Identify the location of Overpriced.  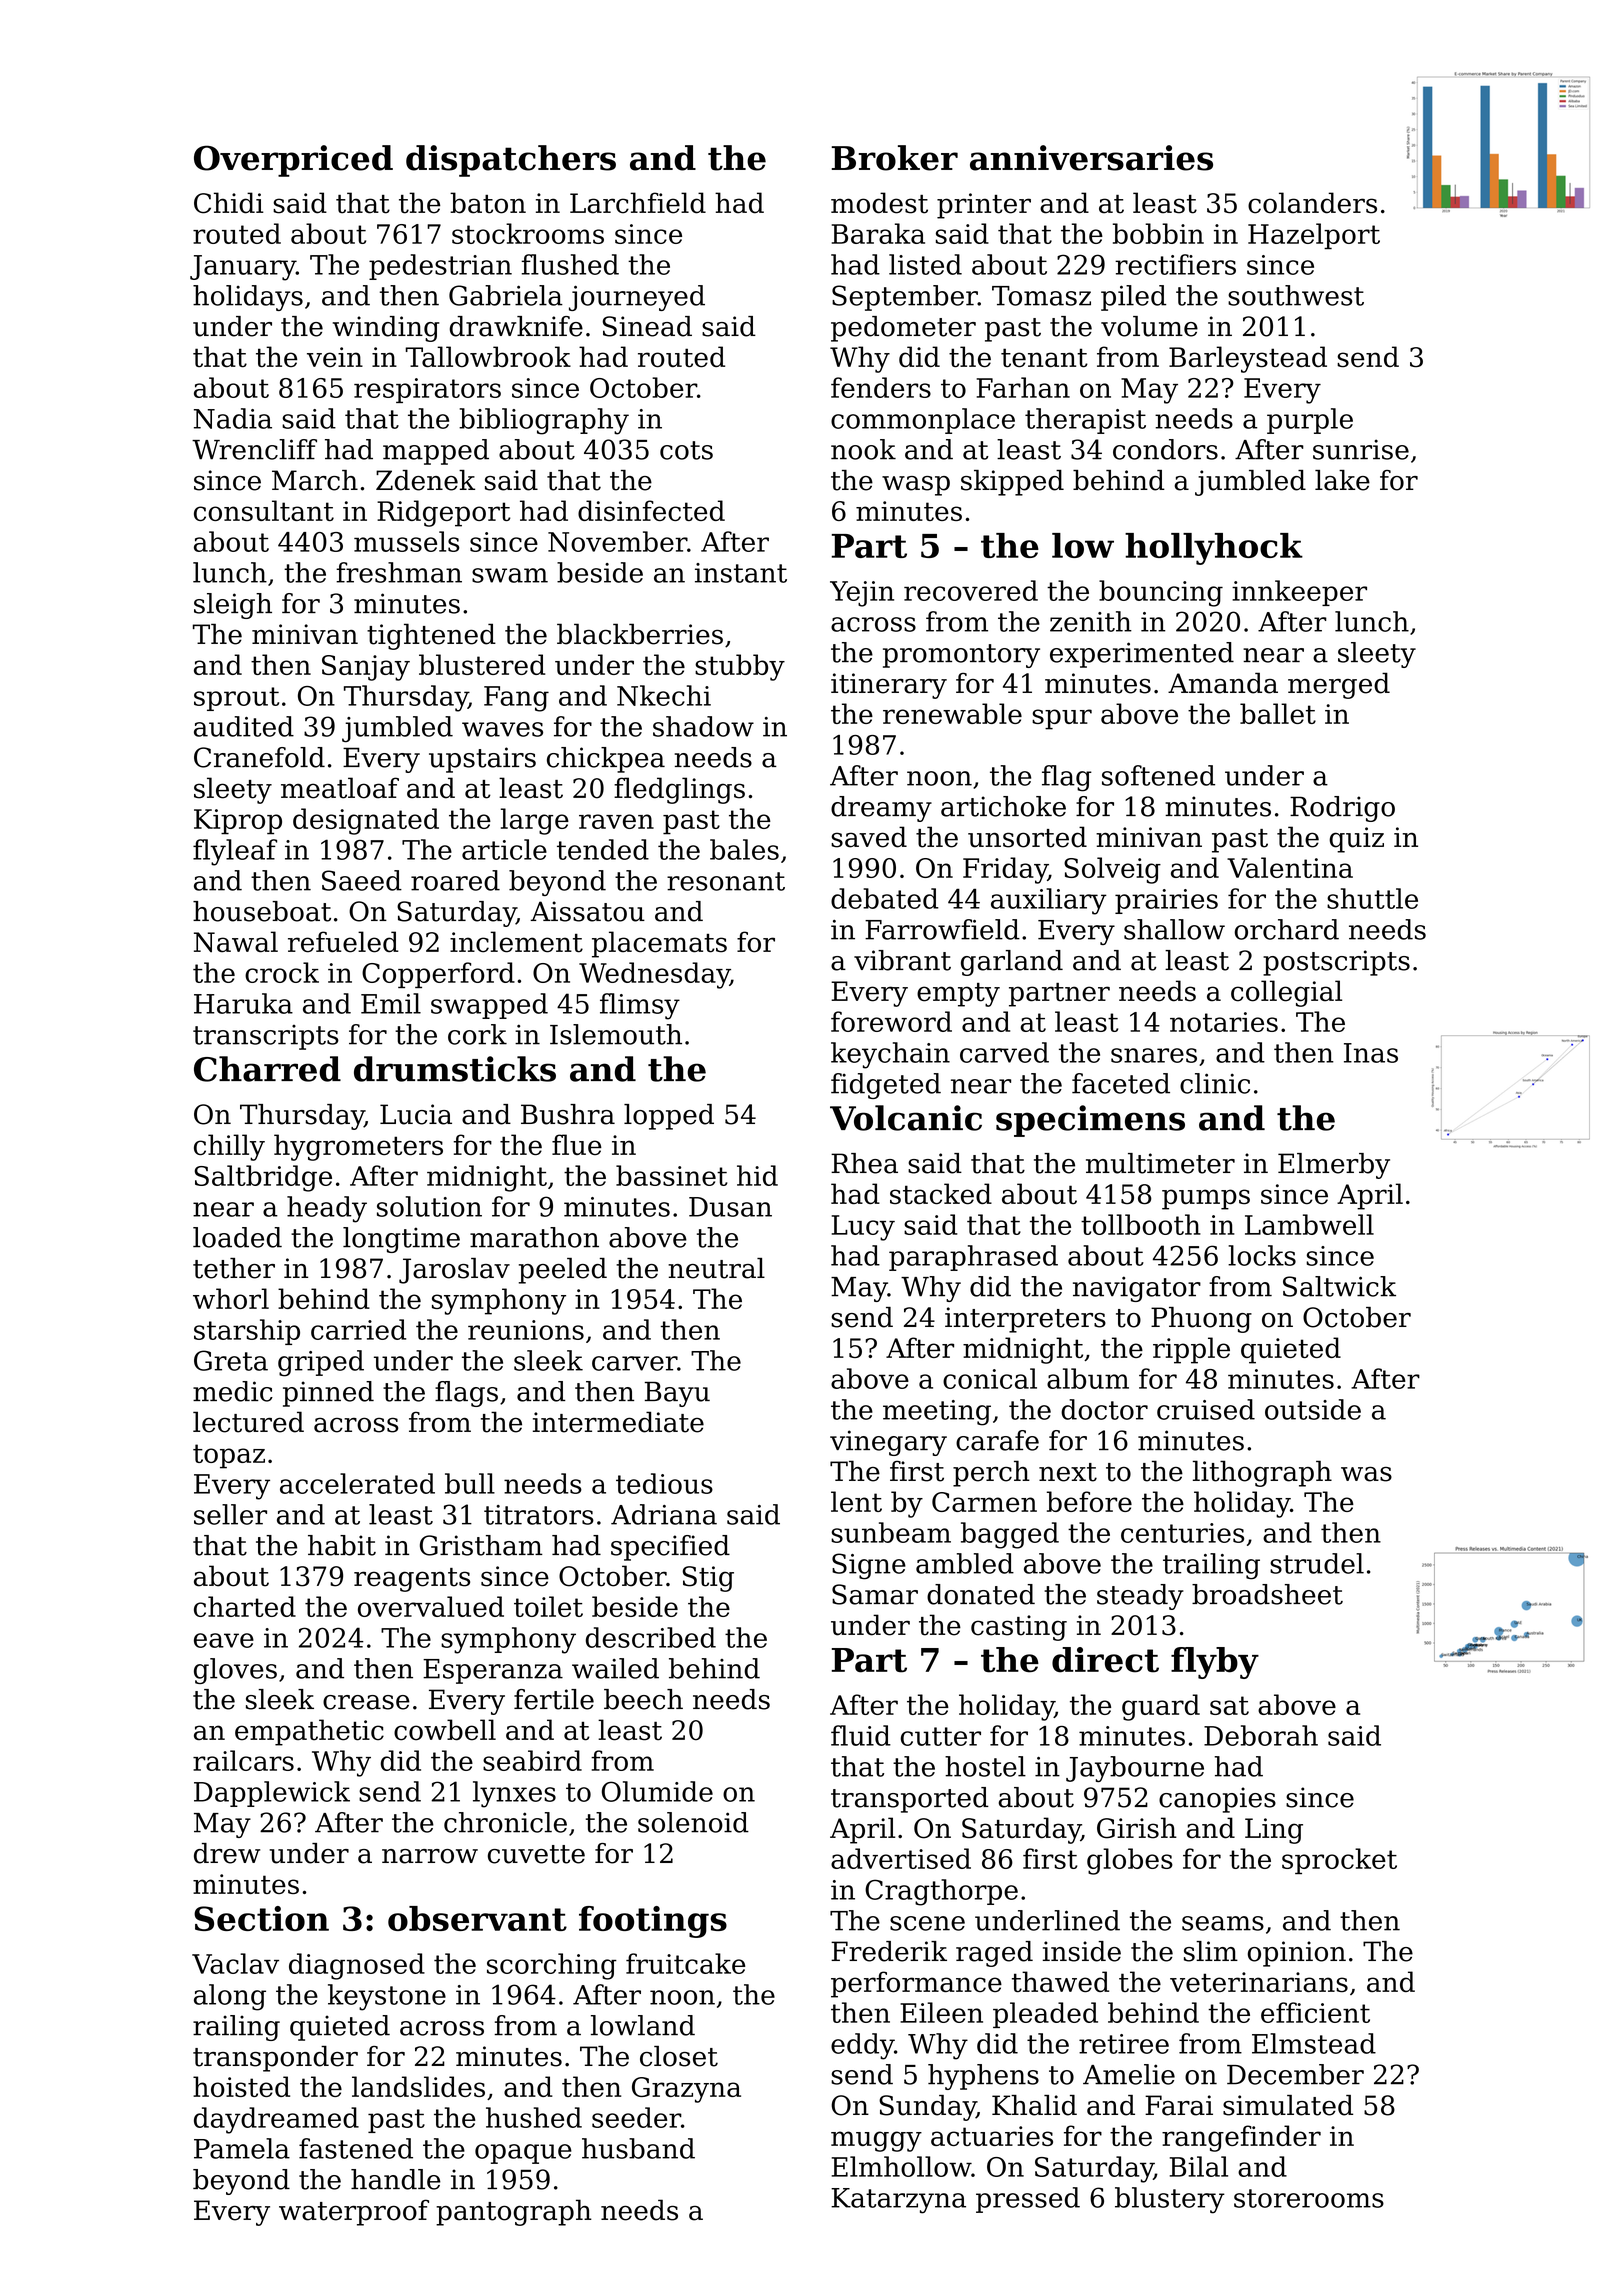
(293, 161).
